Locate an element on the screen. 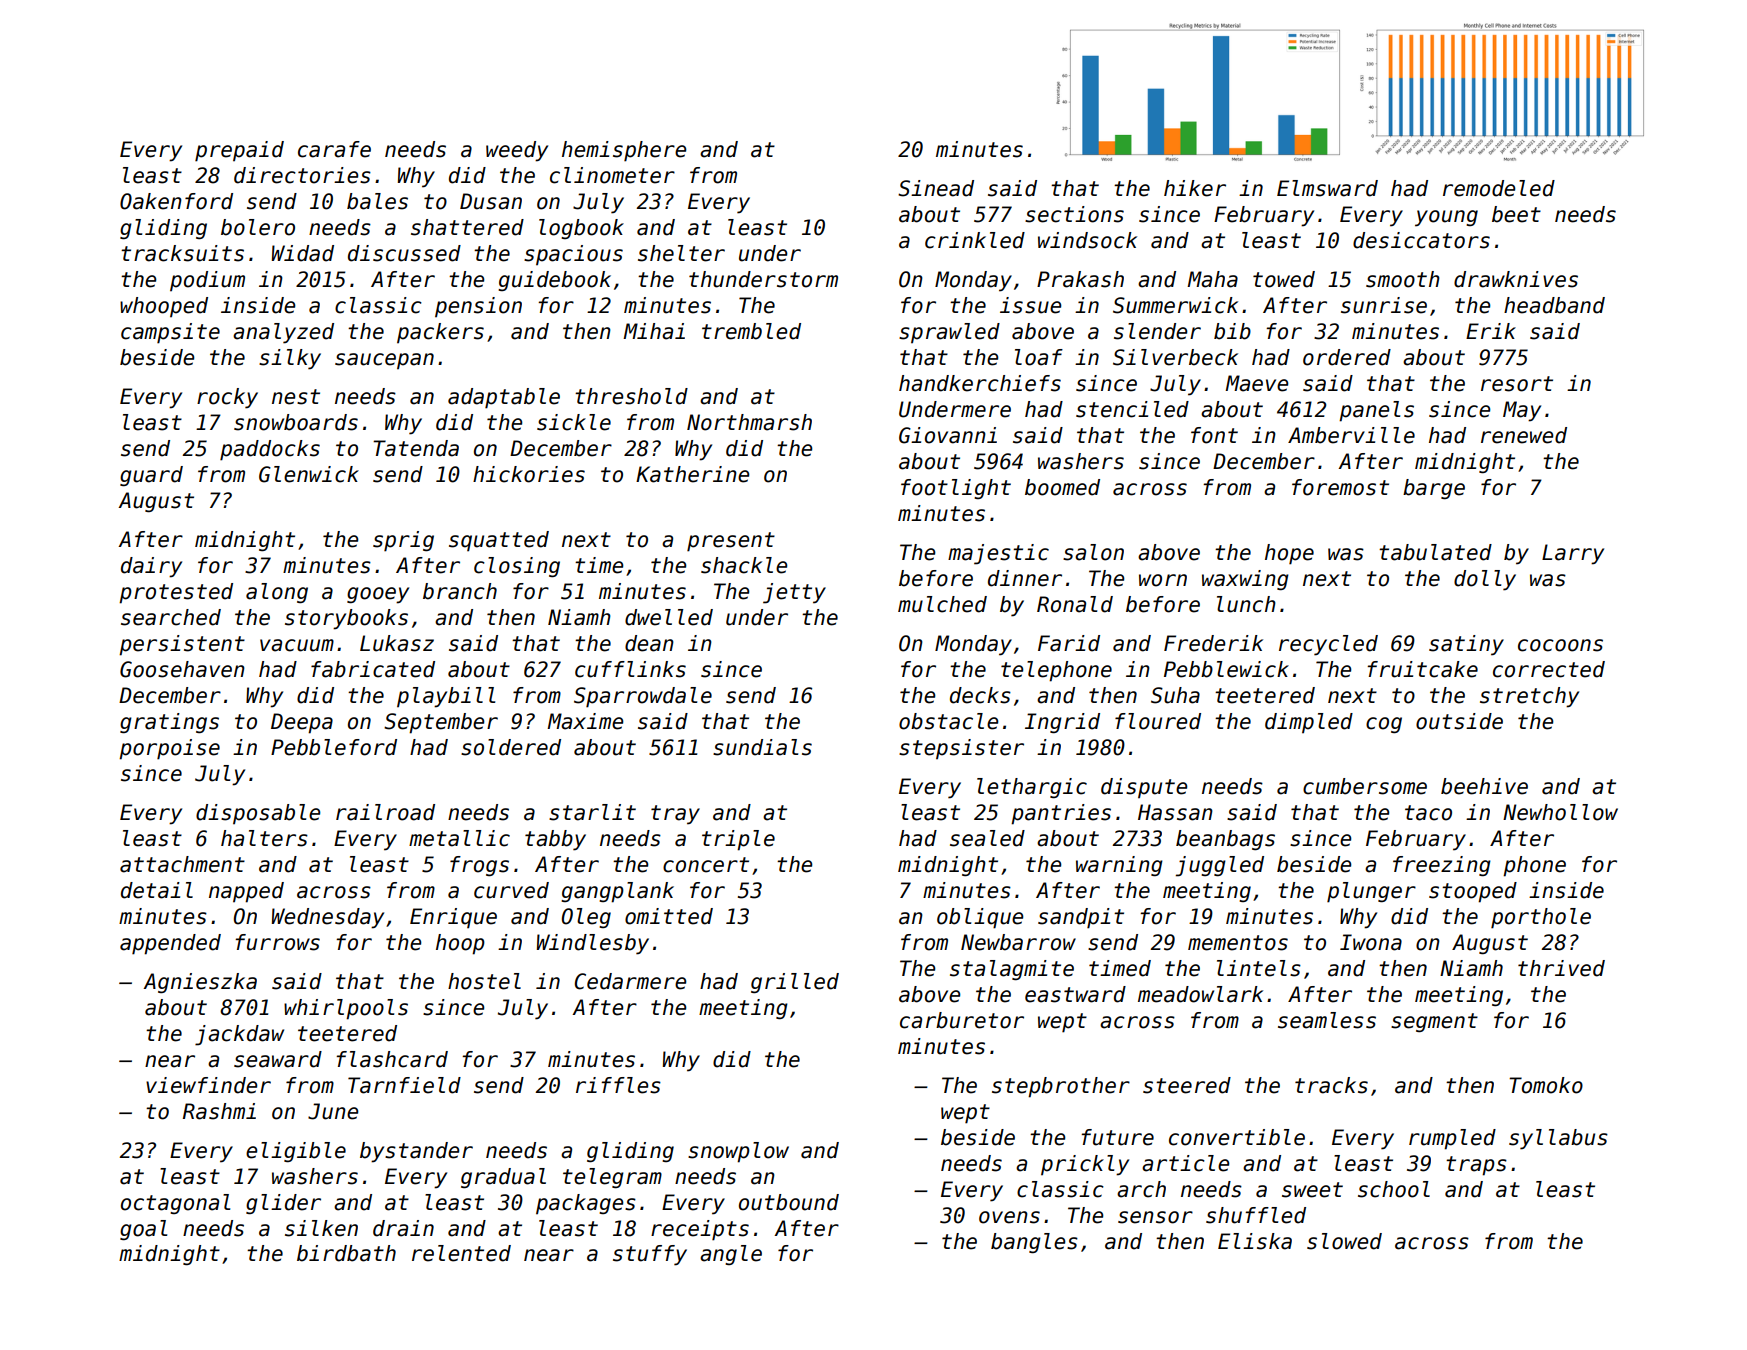 This screenshot has height=1350, width=1747. relented is located at coordinates (461, 1253).
